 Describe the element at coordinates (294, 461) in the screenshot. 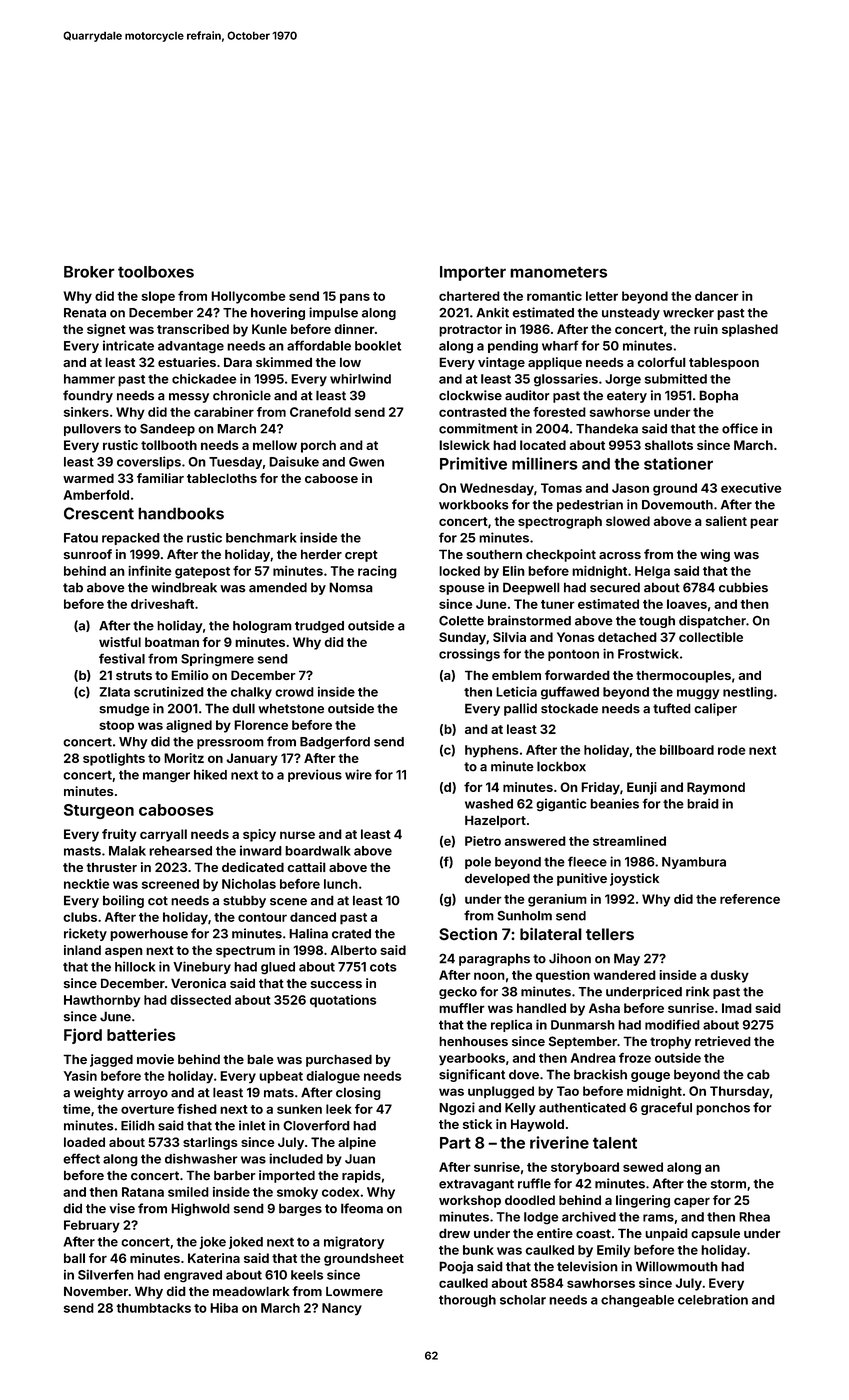

I see `Daisuke` at that location.
